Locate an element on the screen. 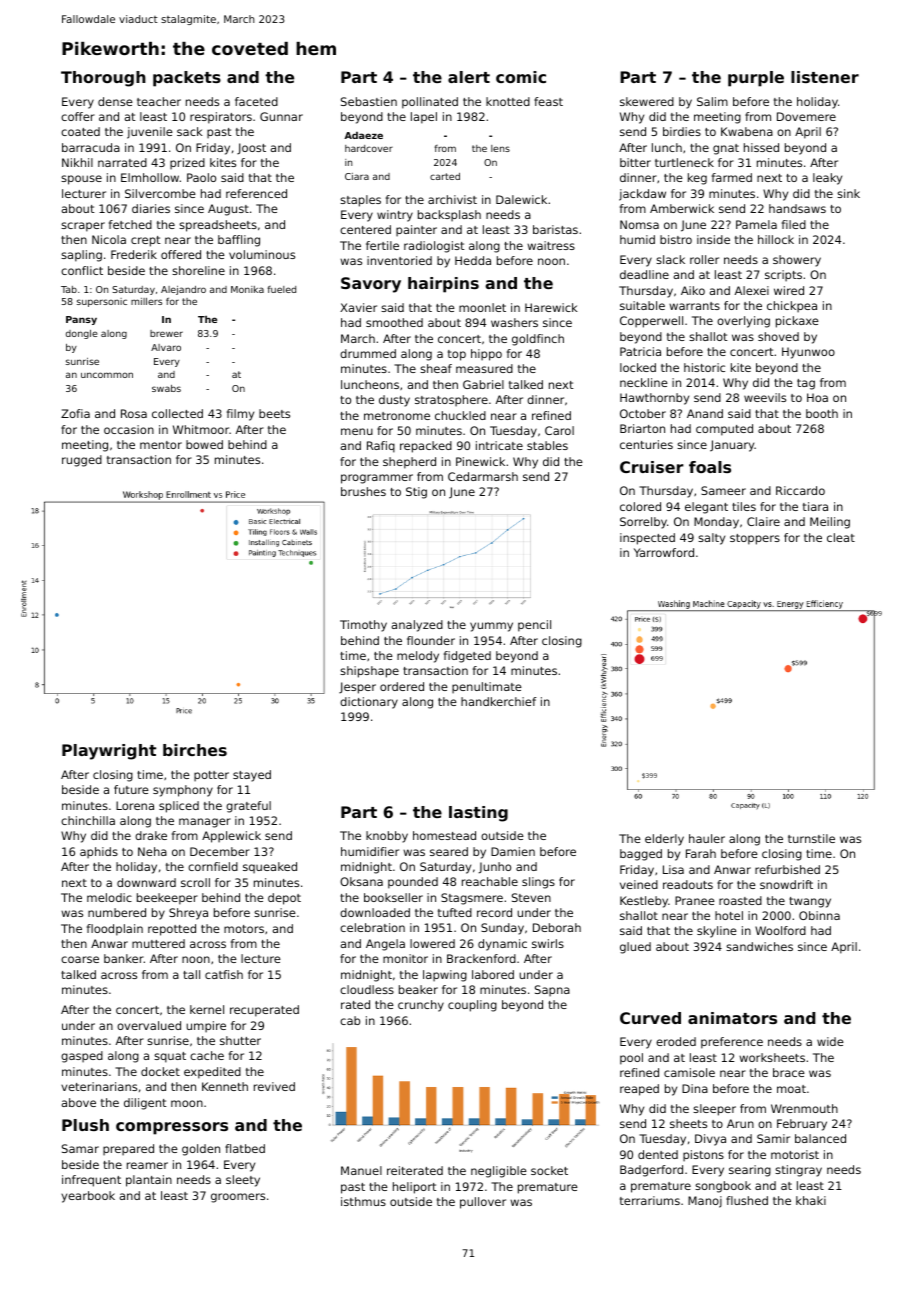 This screenshot has height=1308, width=924. metronome is located at coordinates (397, 416).
